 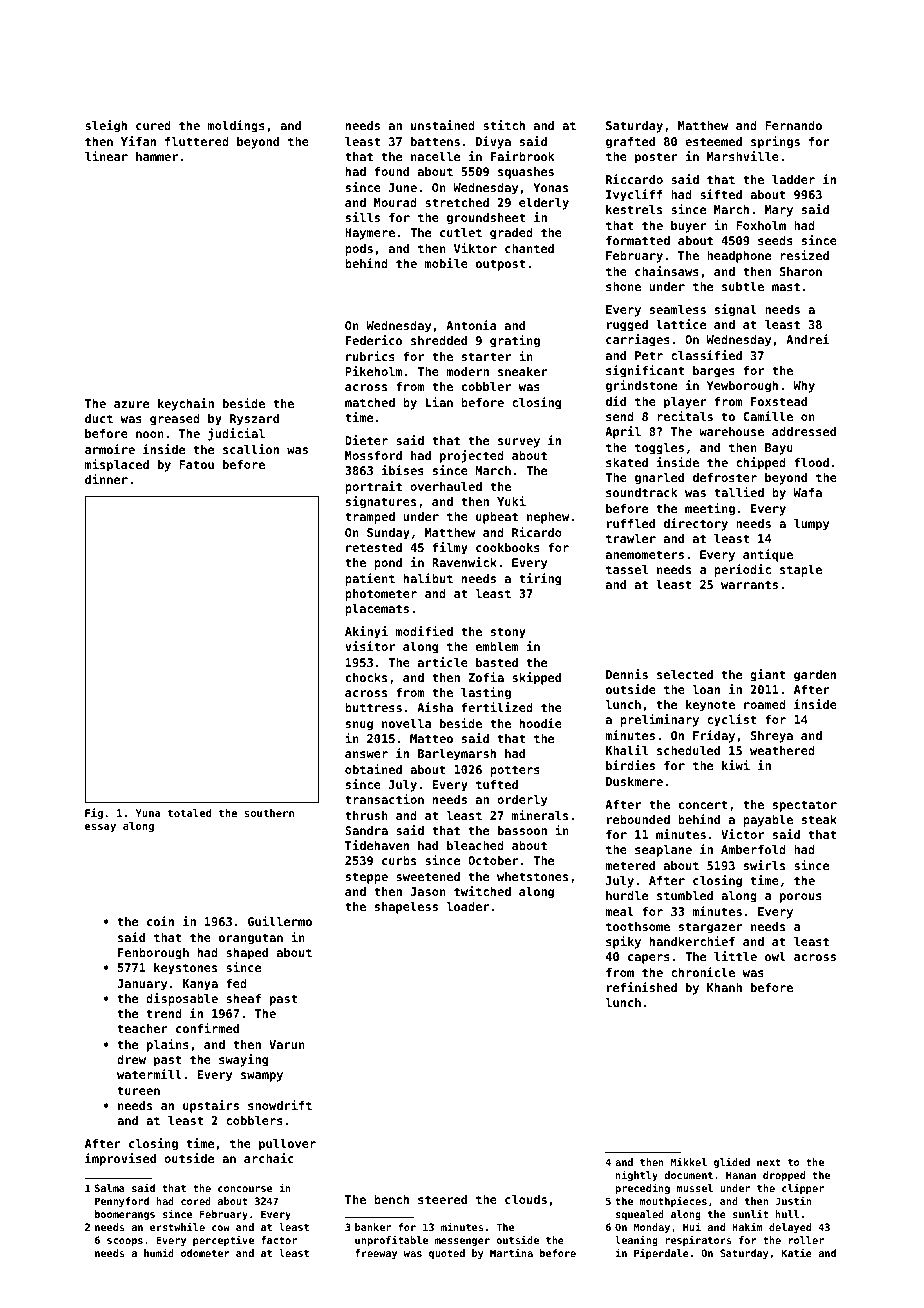 I want to click on stitch, so click(x=504, y=125).
